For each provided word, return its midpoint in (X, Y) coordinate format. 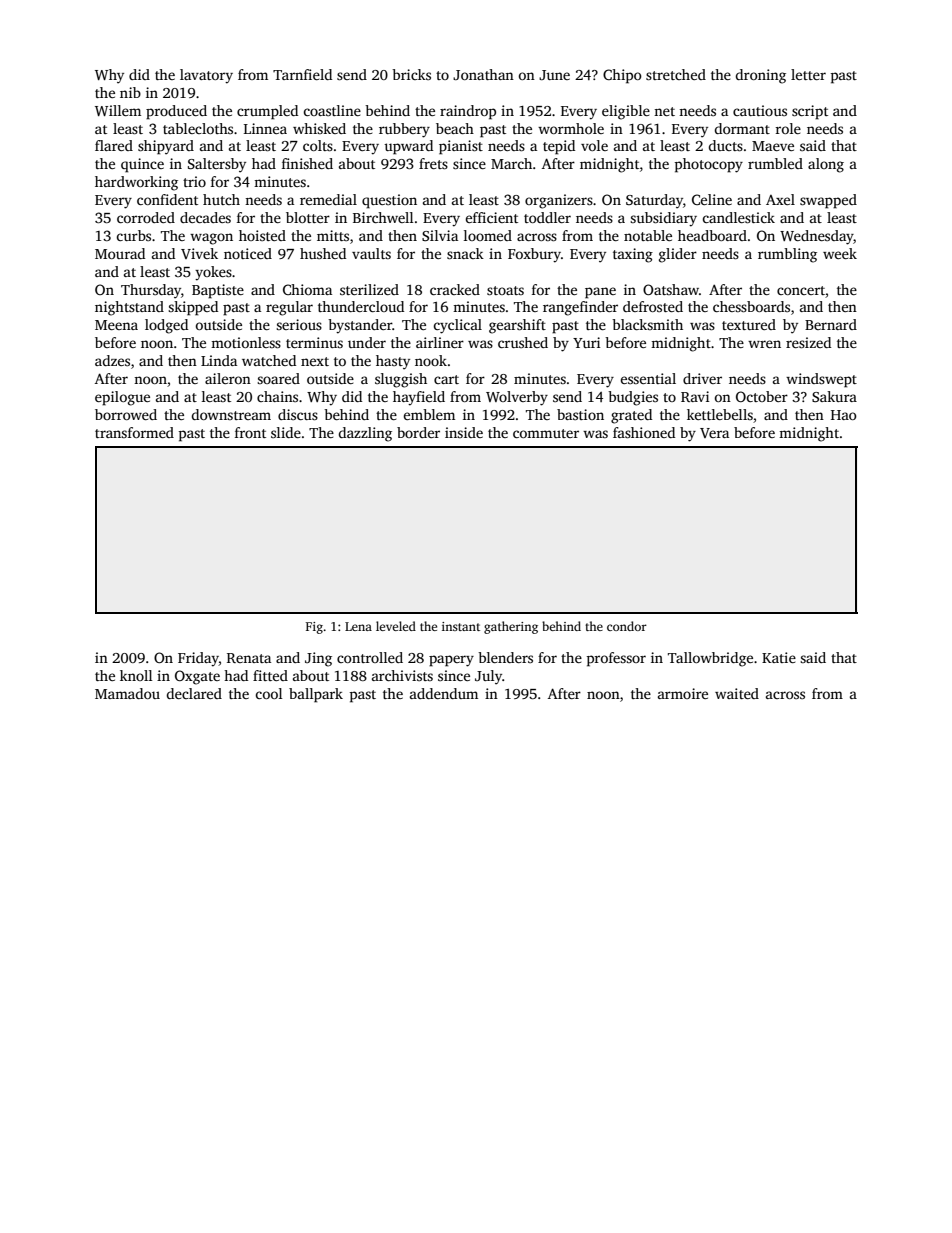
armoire (683, 693)
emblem (429, 414)
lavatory (206, 76)
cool (269, 693)
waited (737, 693)
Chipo (622, 76)
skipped (193, 308)
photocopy (709, 165)
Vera (714, 433)
